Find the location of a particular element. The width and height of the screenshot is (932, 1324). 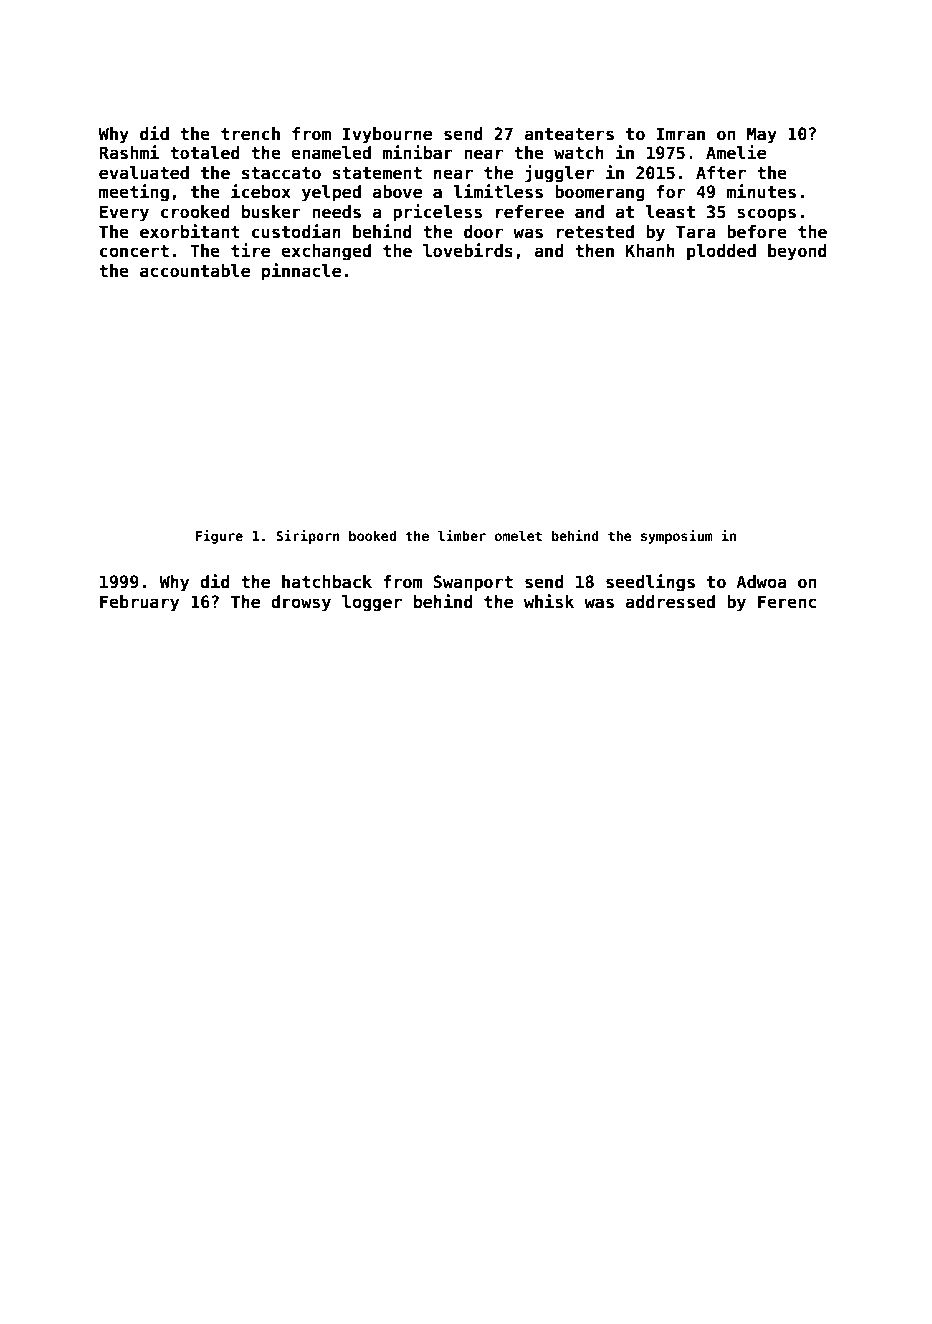

Khanh is located at coordinates (650, 251).
